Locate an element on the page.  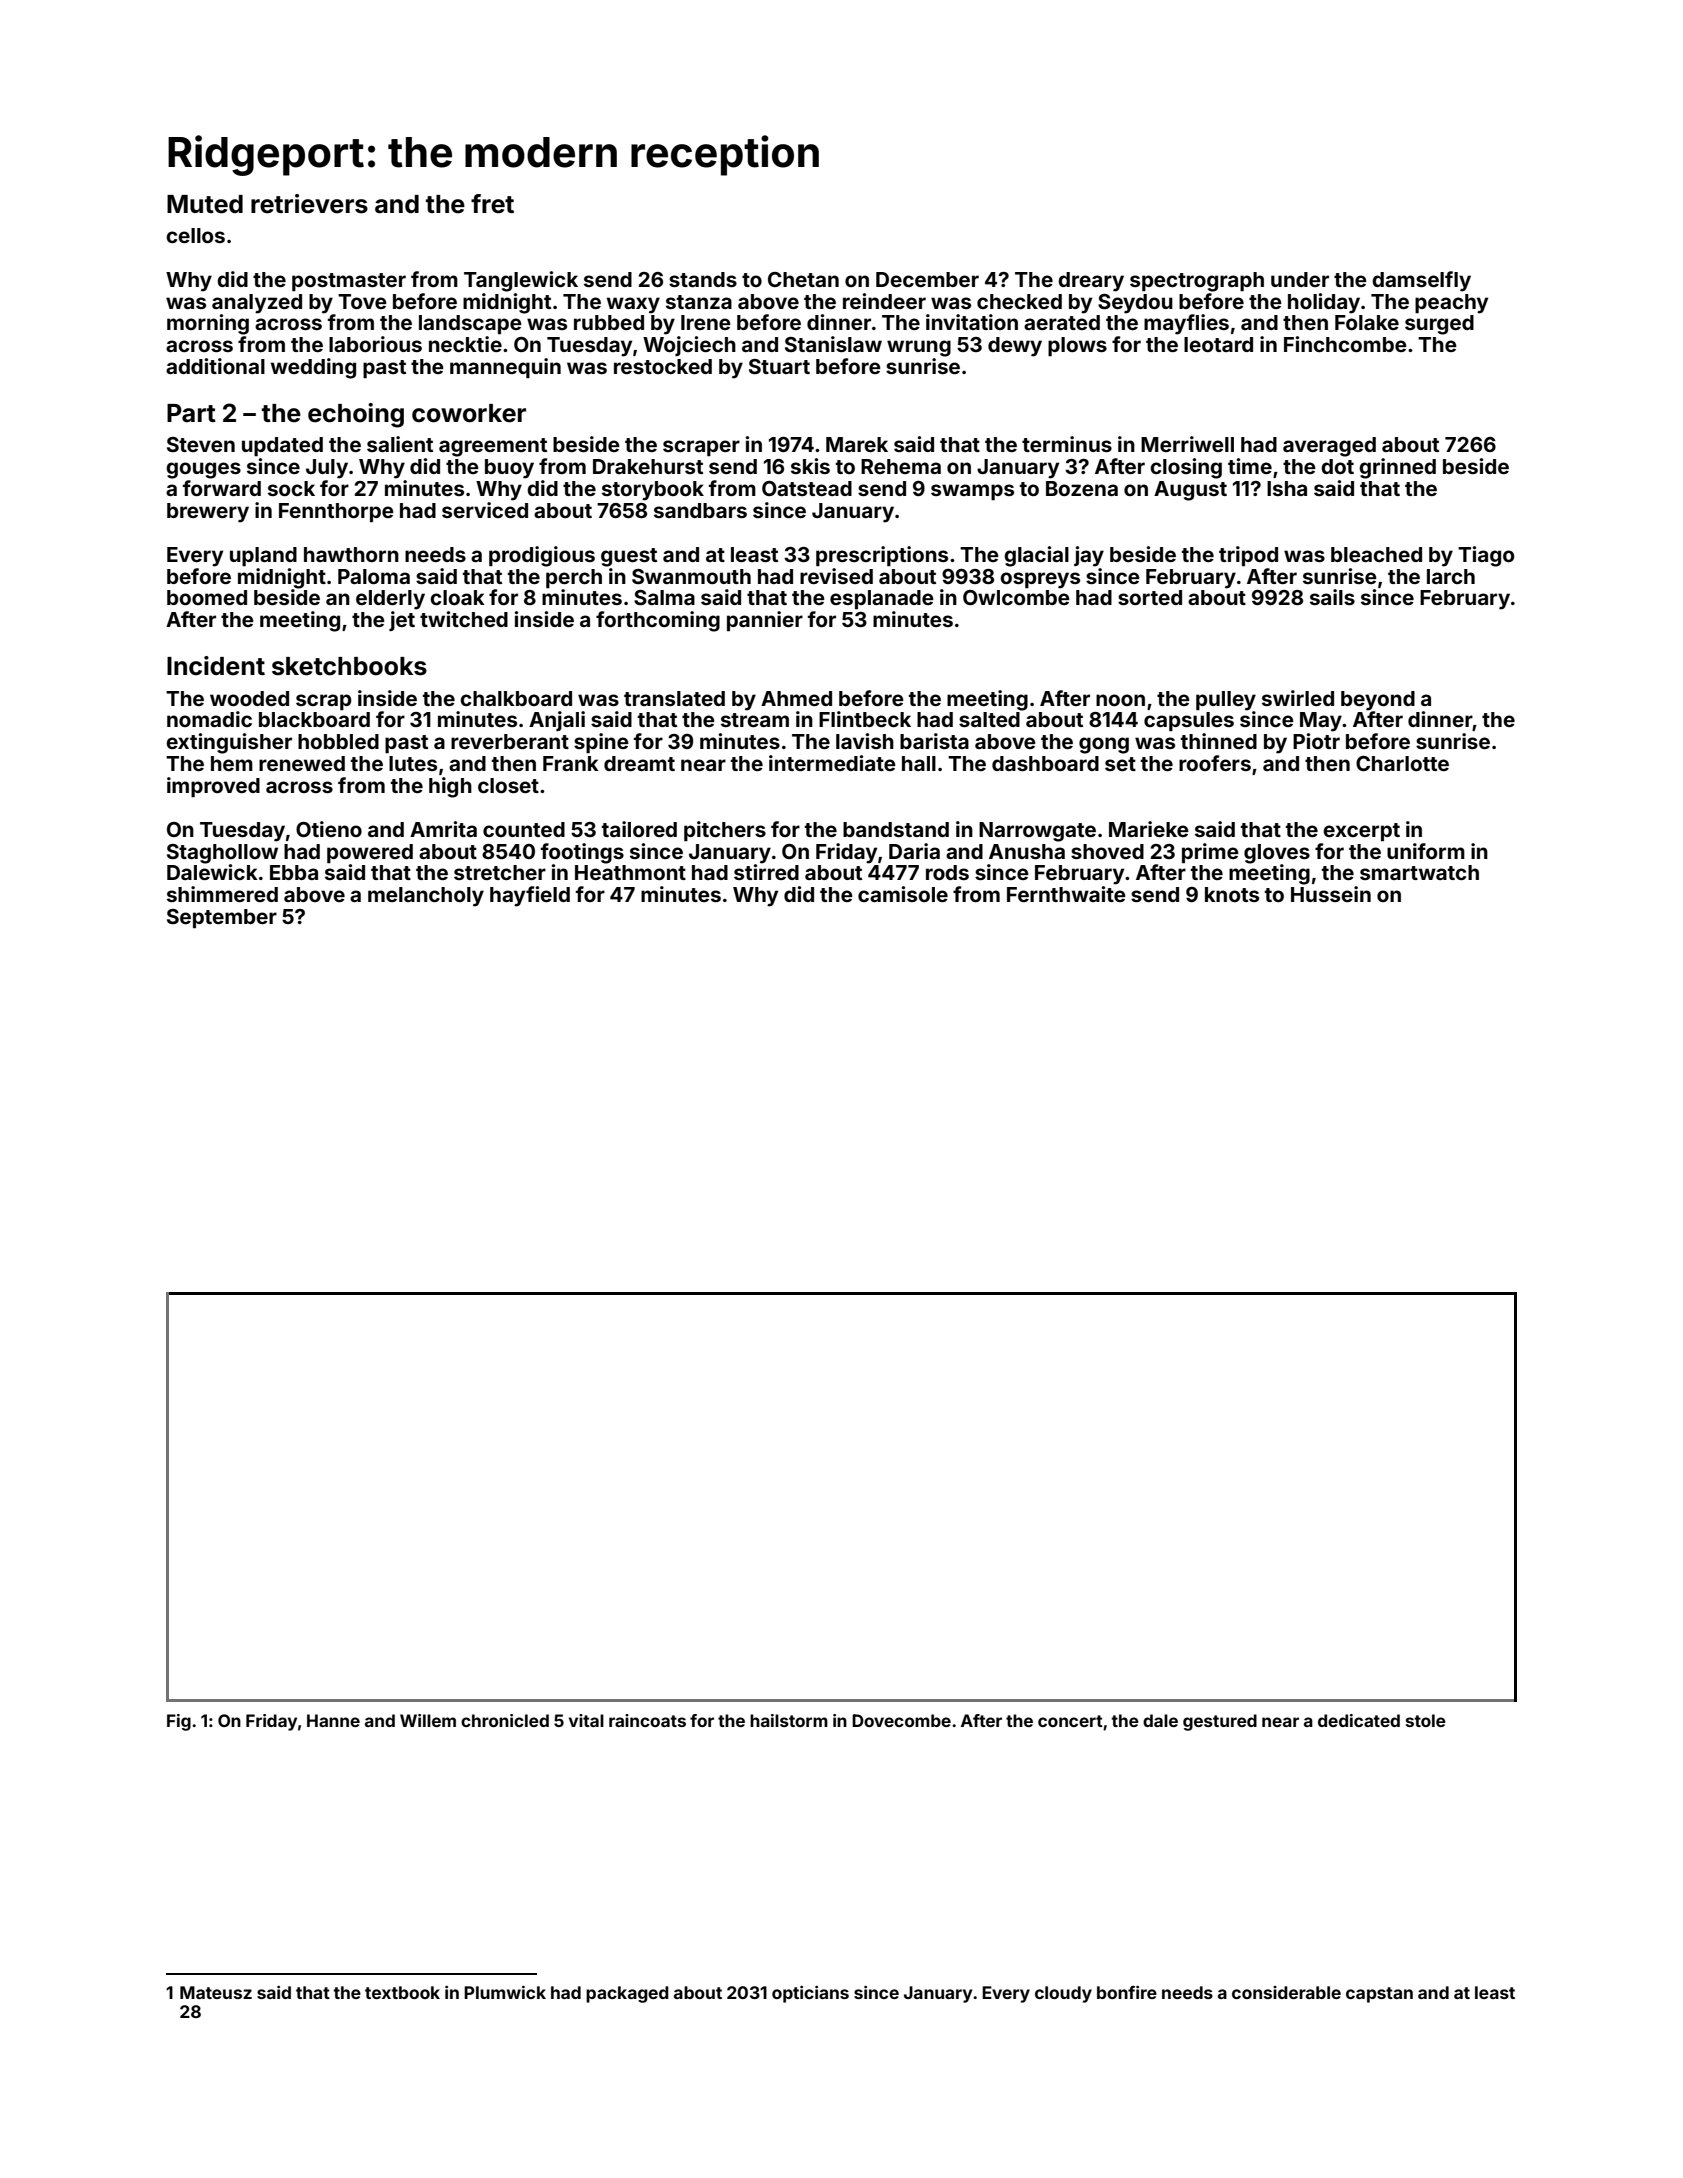
under is located at coordinates (1300, 279).
